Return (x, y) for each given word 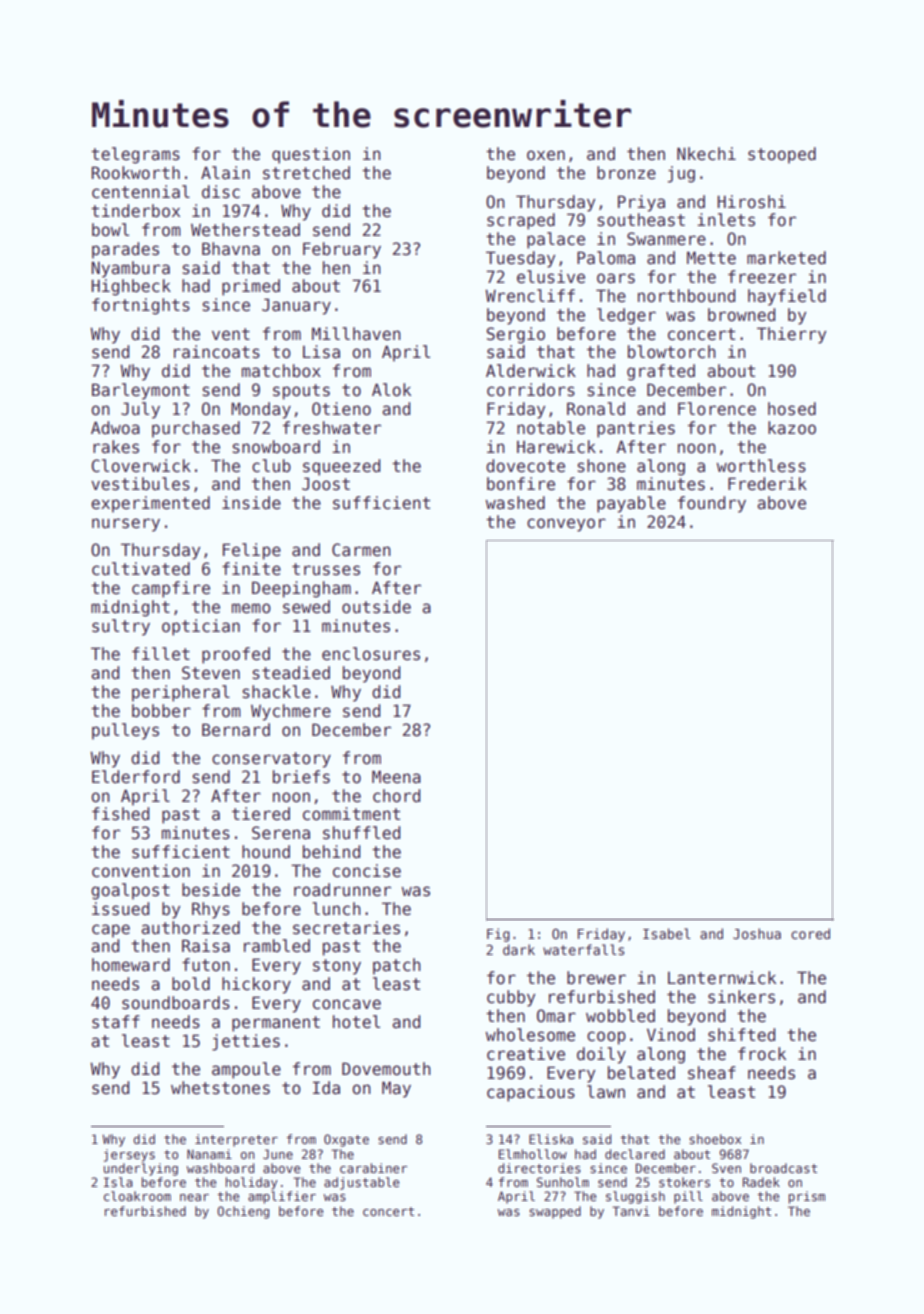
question (311, 155)
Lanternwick (722, 978)
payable (631, 504)
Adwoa (115, 428)
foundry (712, 504)
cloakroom (137, 1196)
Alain (225, 173)
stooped (782, 155)
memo (251, 608)
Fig (498, 935)
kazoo (792, 428)
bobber (161, 711)
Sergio (515, 335)
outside (376, 607)
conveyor (566, 525)
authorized (190, 928)
